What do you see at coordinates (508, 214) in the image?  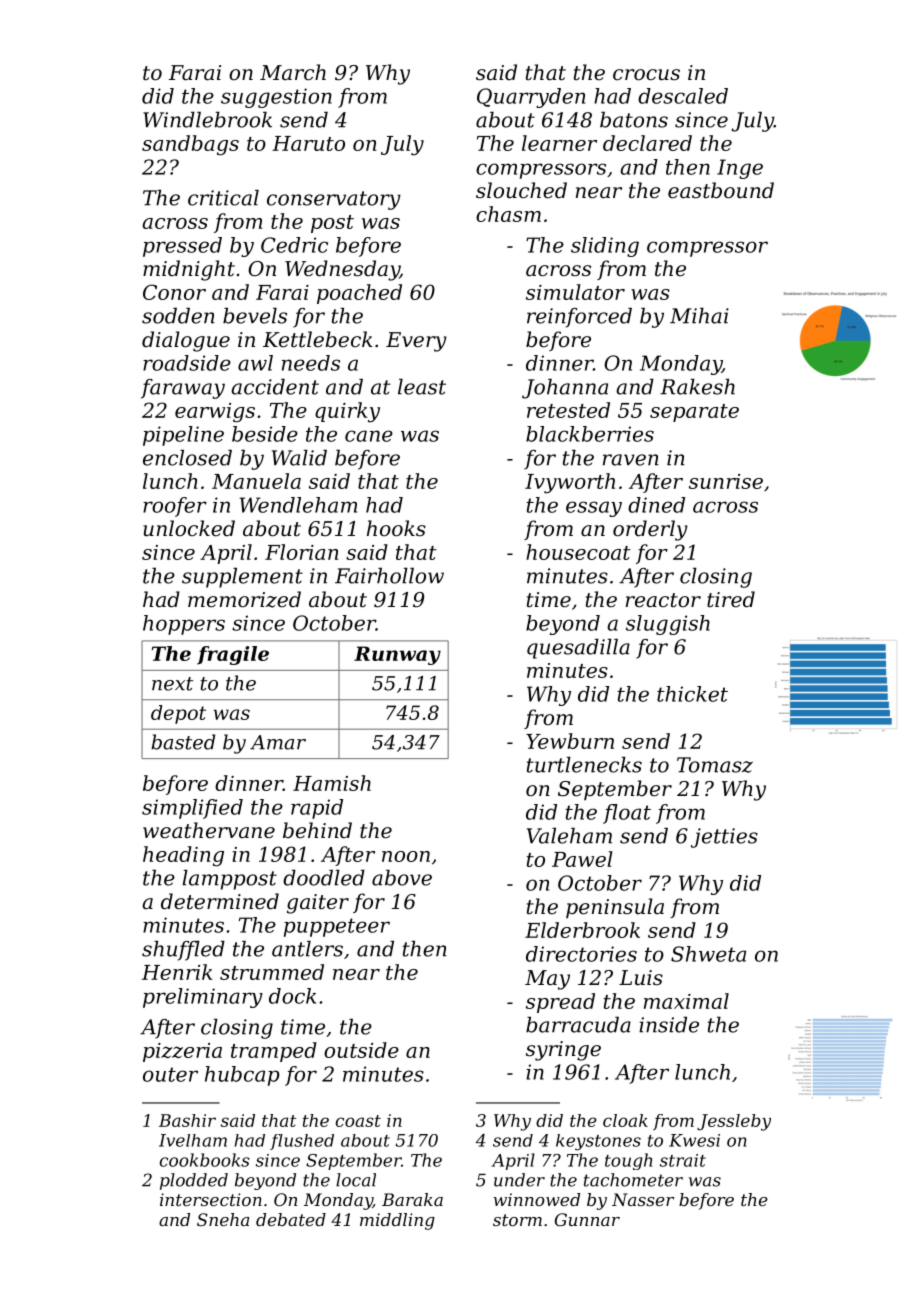 I see `chasm` at bounding box center [508, 214].
